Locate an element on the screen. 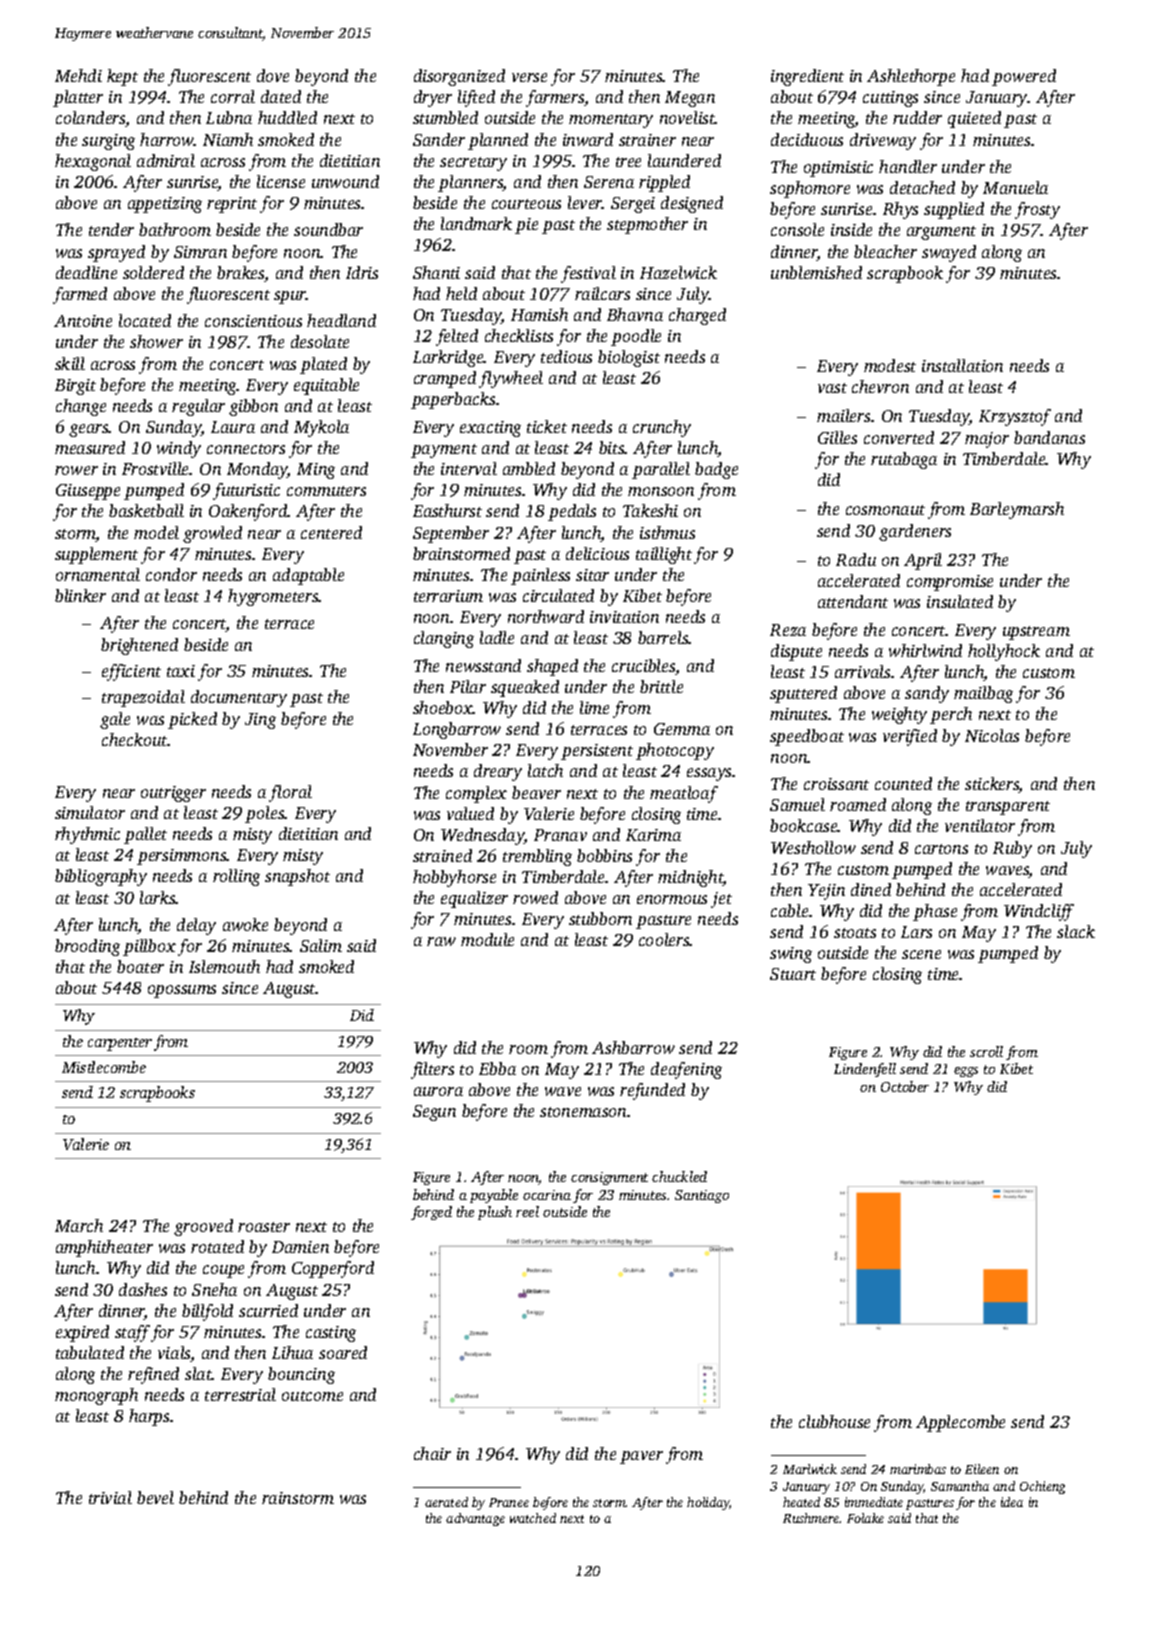  rippled is located at coordinates (664, 183).
